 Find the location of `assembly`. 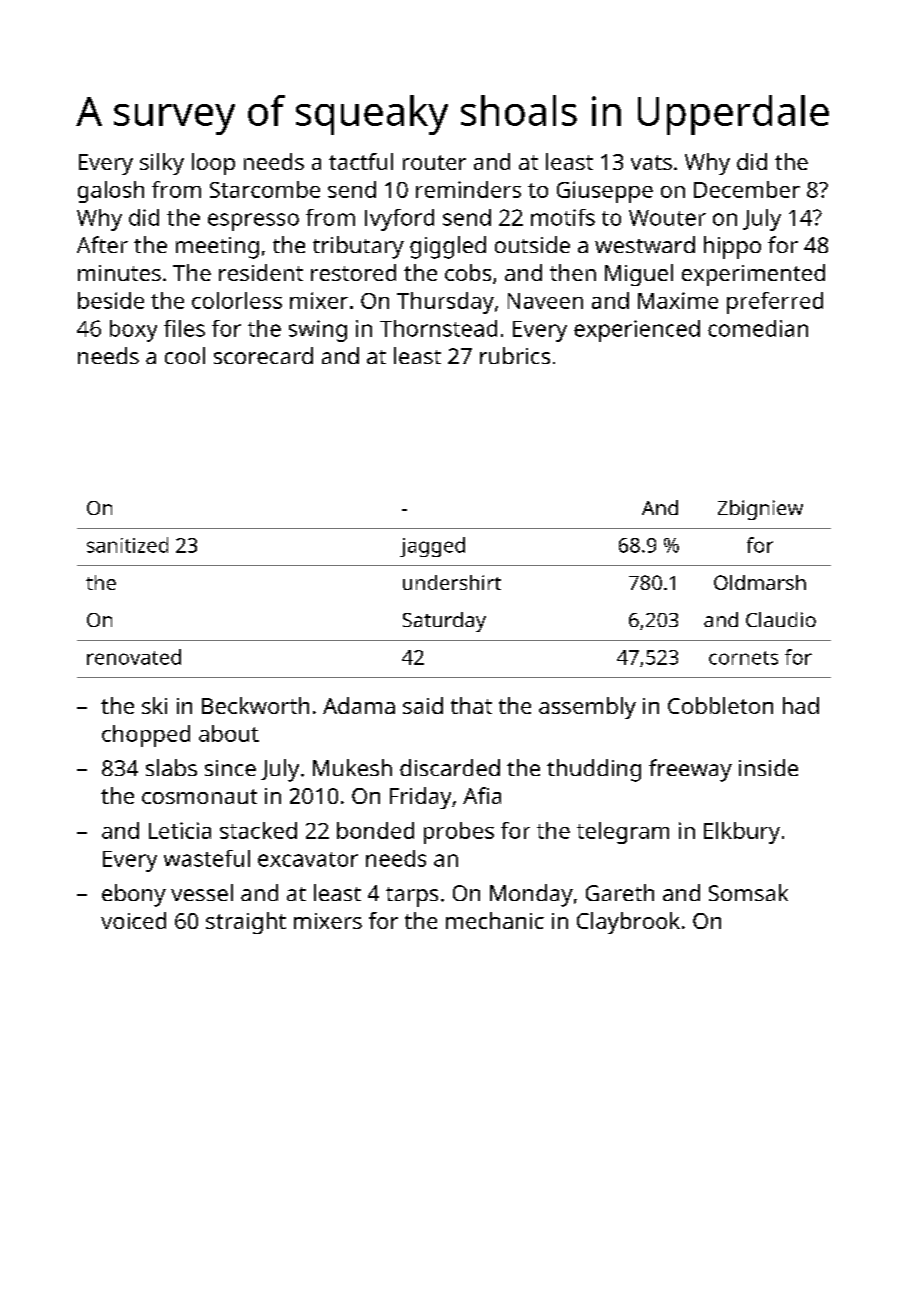

assembly is located at coordinates (587, 708).
